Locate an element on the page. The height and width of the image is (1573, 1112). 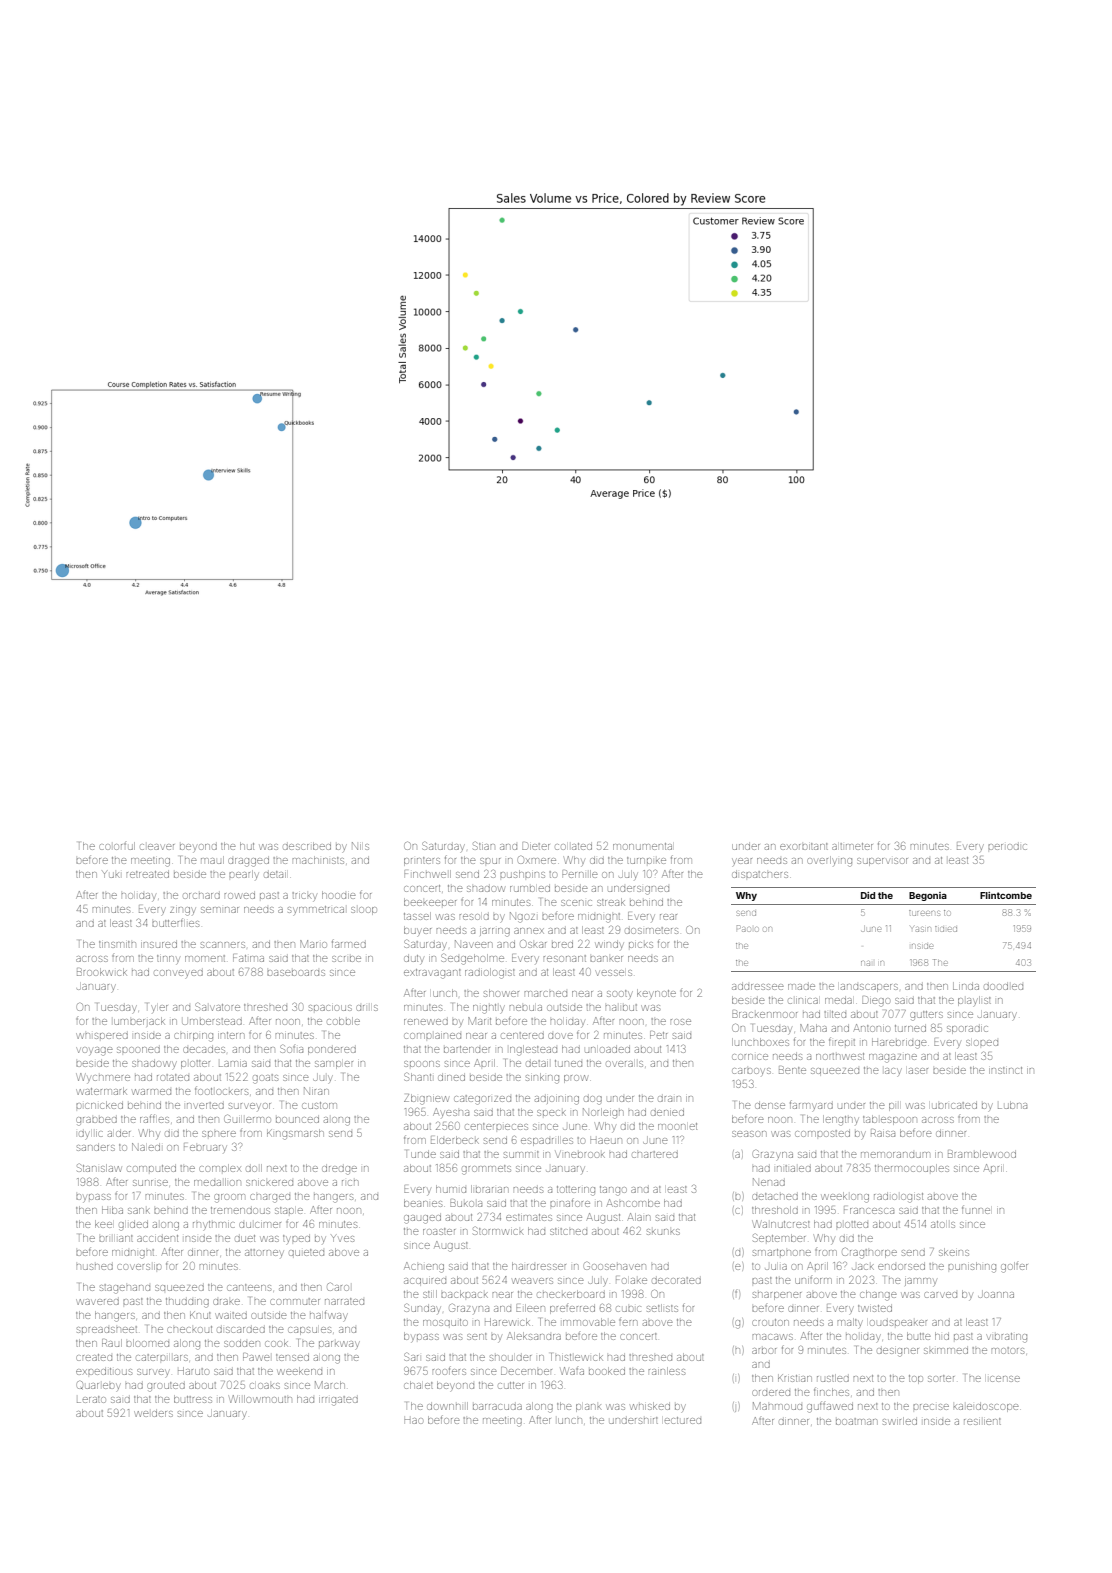
wavered is located at coordinates (97, 1302).
